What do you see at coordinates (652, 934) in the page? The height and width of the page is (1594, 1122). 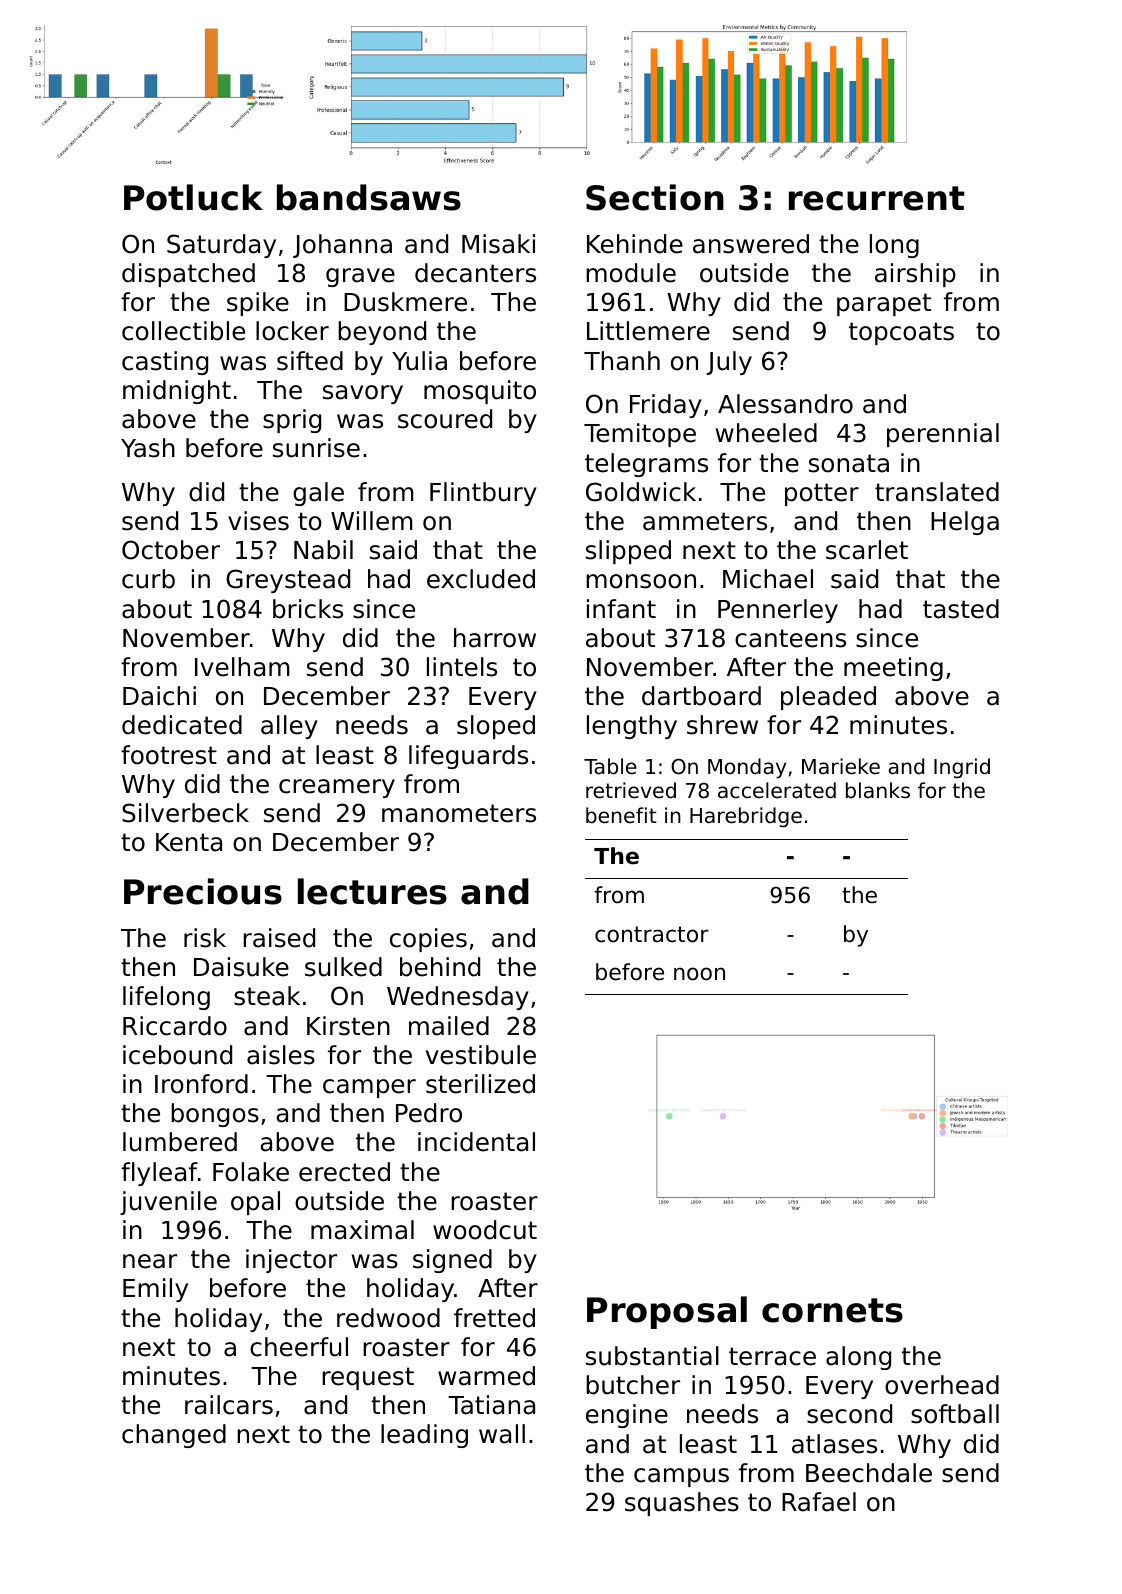 I see `contractor` at bounding box center [652, 934].
